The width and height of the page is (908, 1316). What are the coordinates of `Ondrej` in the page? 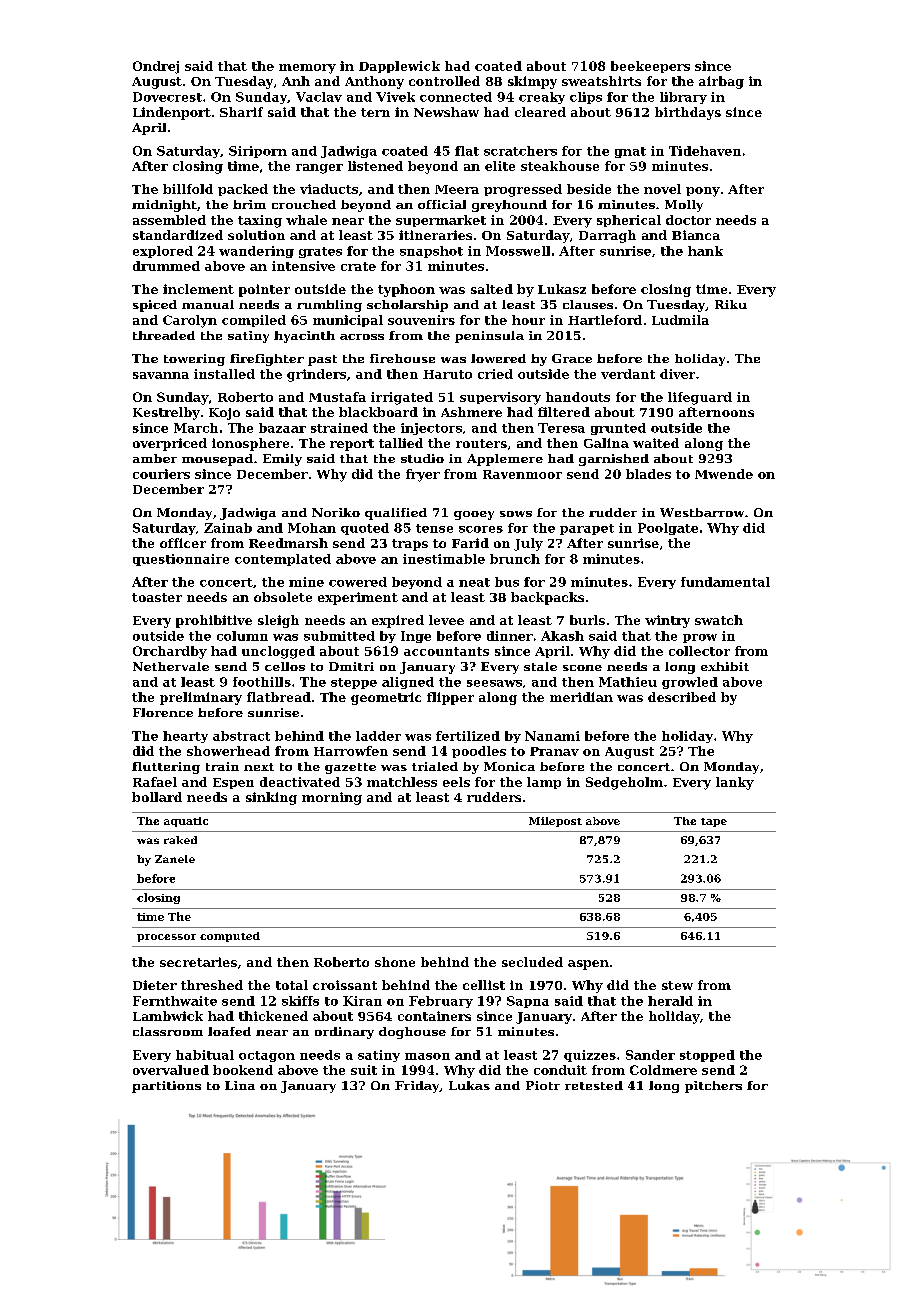 It's located at (156, 67).
